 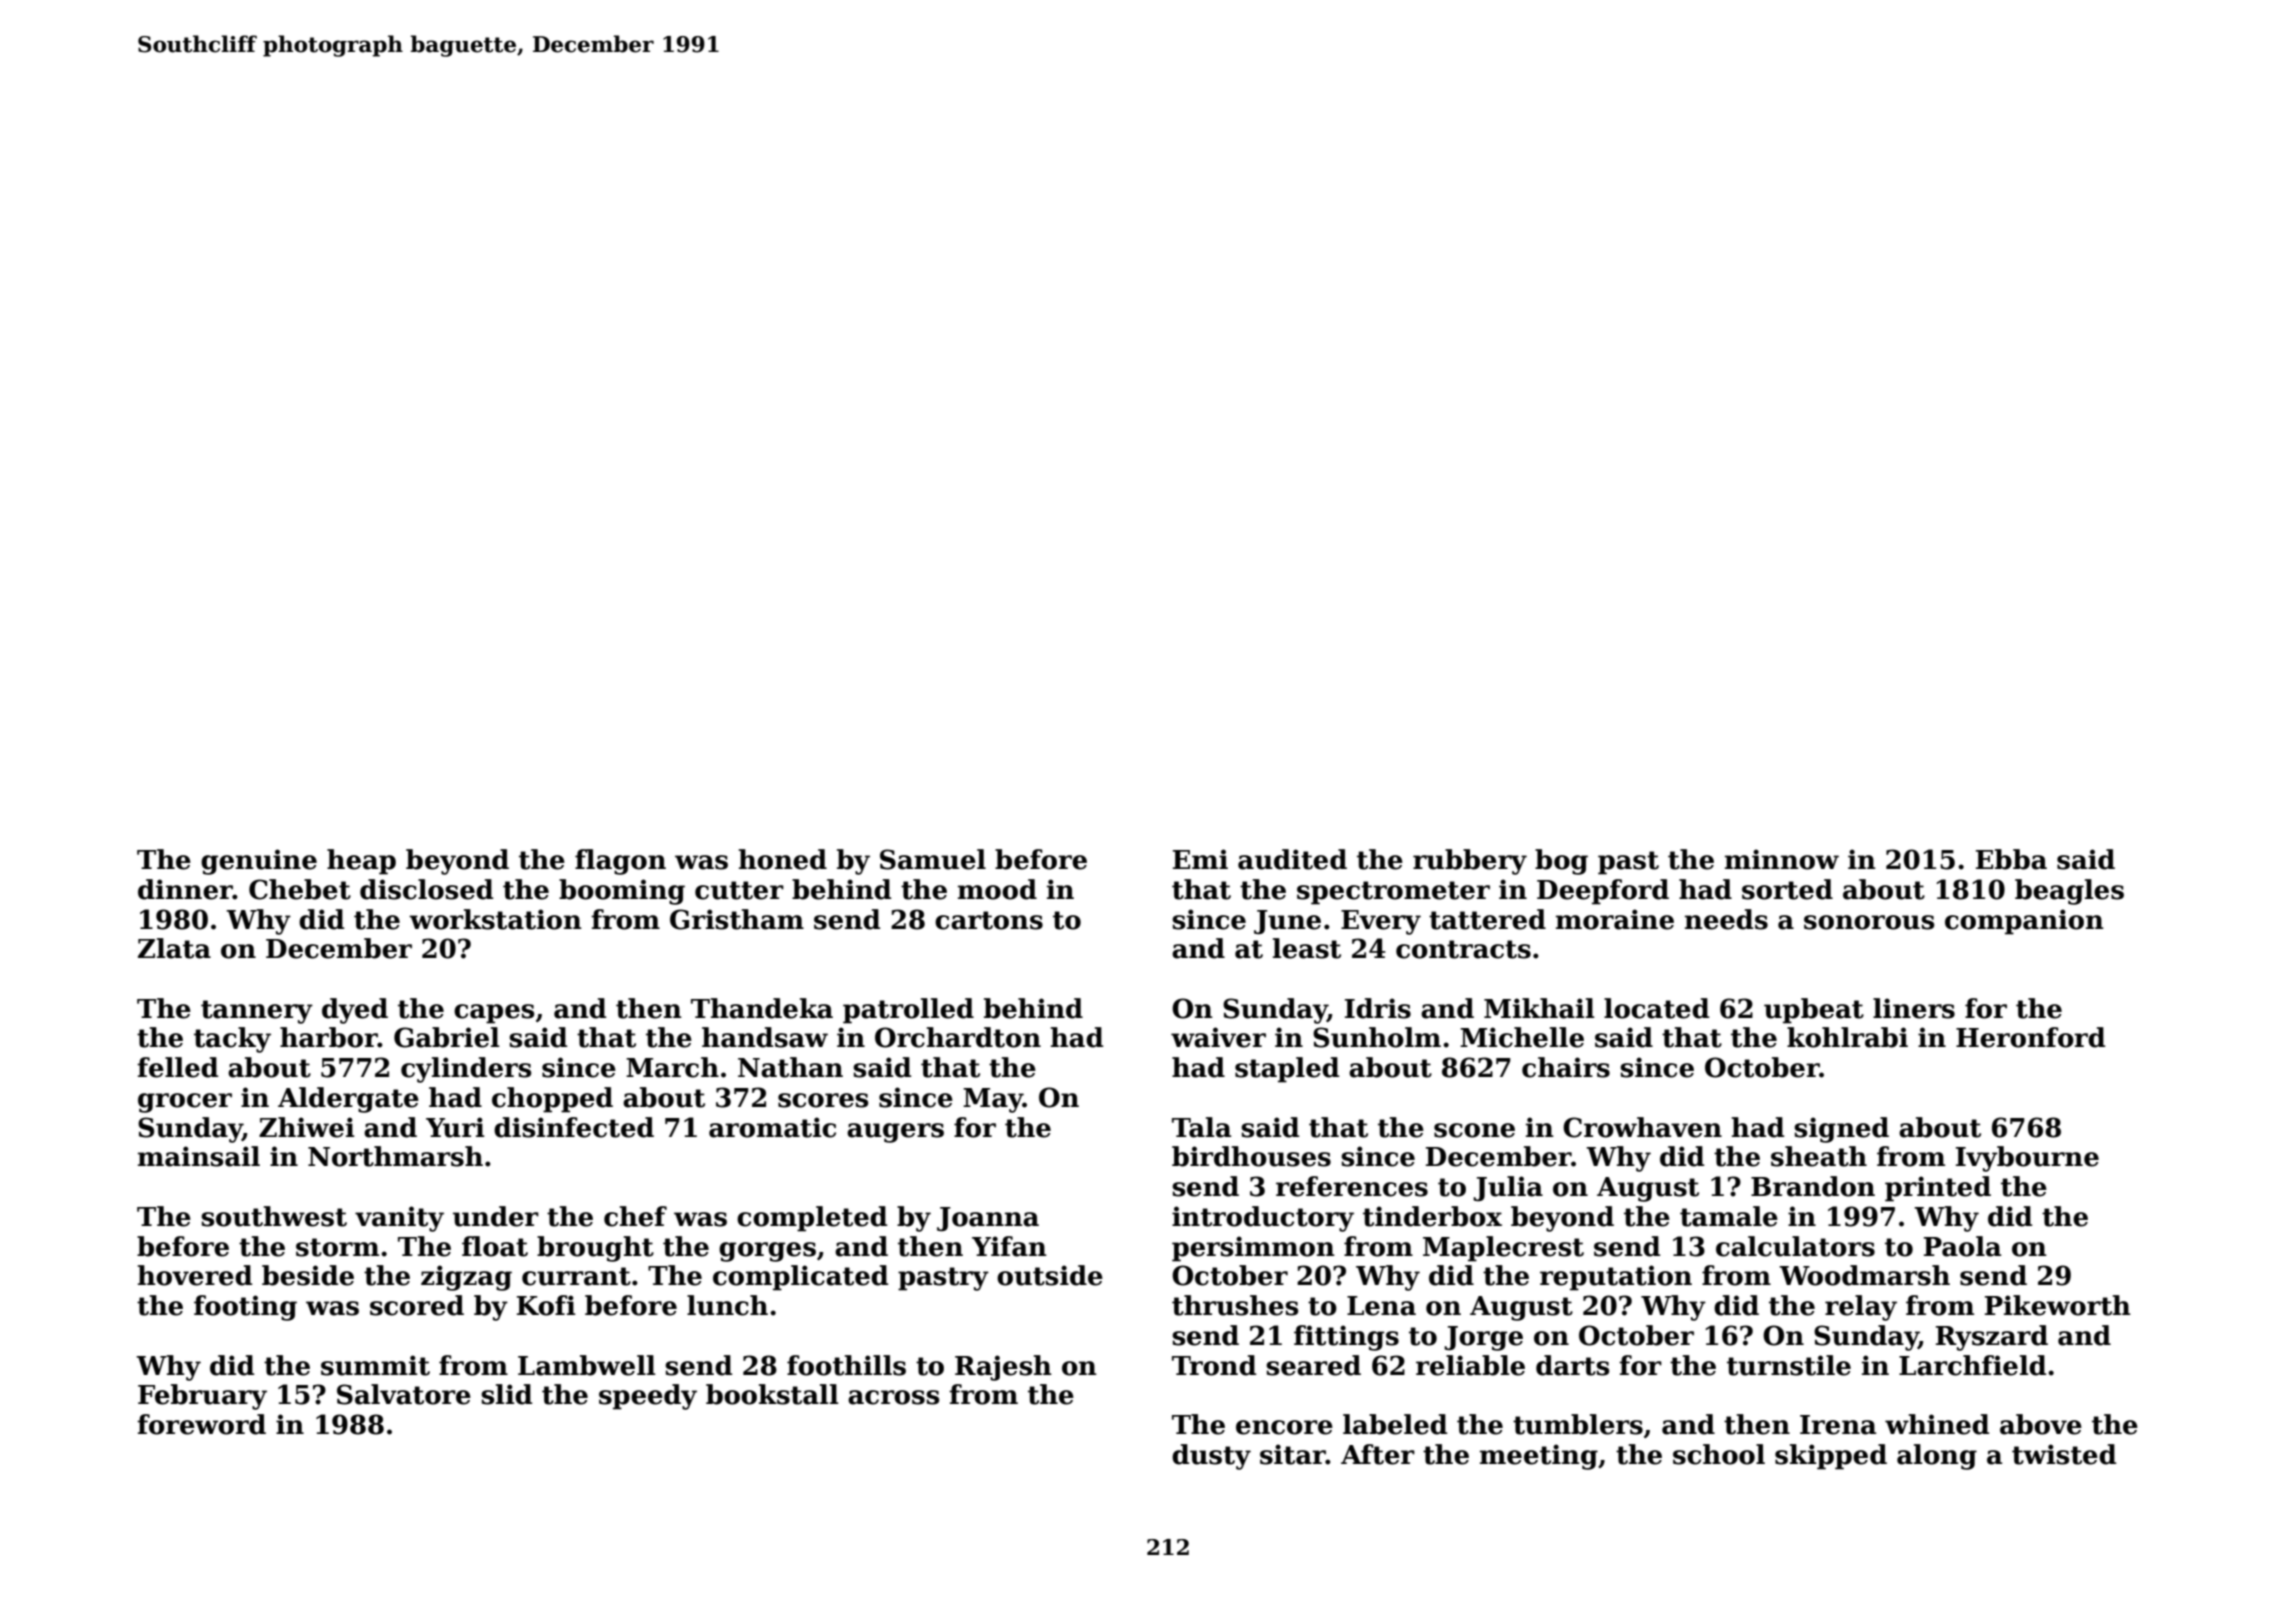 I want to click on tannery, so click(x=257, y=1012).
